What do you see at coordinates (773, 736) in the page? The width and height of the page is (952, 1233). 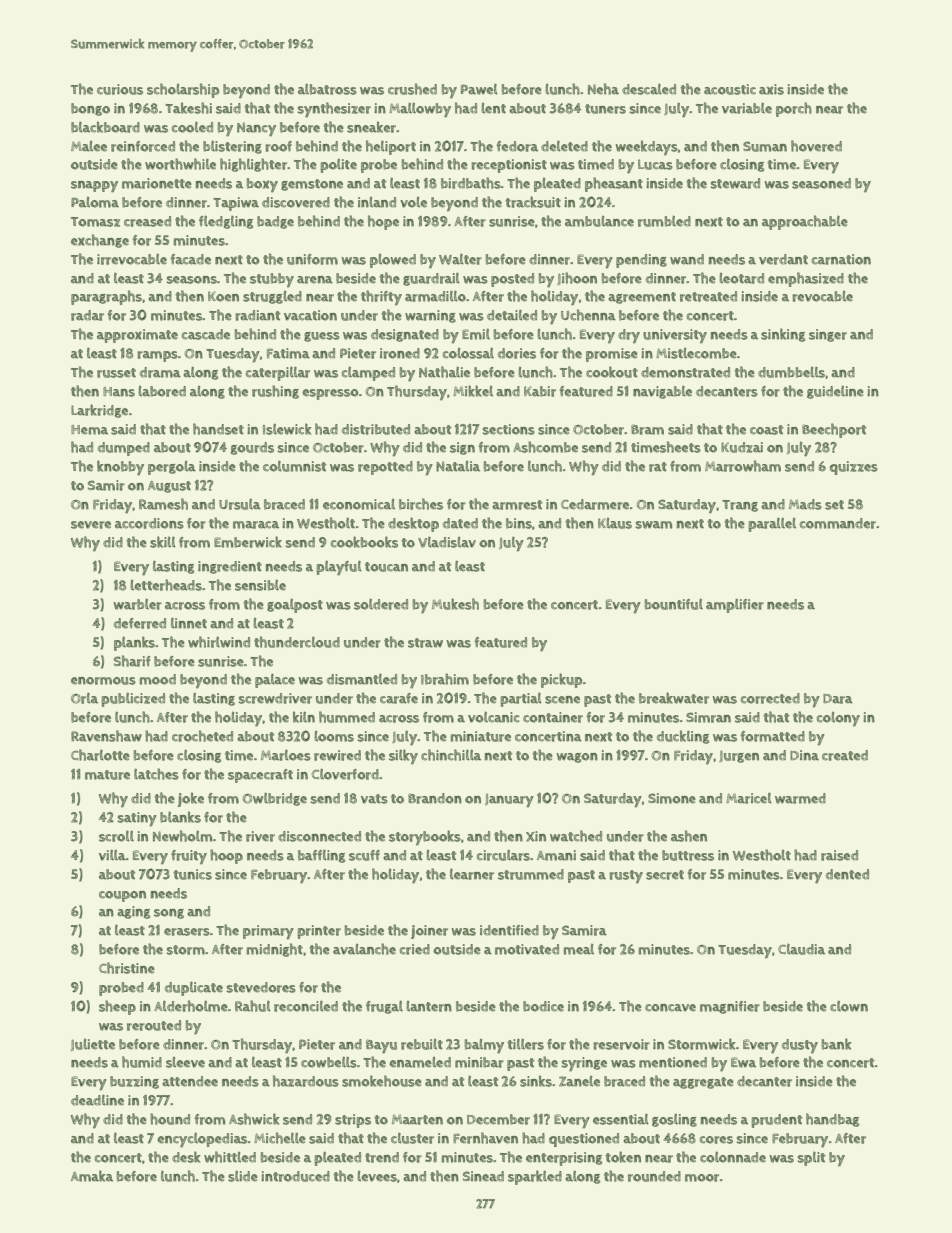 I see `formatted` at bounding box center [773, 736].
